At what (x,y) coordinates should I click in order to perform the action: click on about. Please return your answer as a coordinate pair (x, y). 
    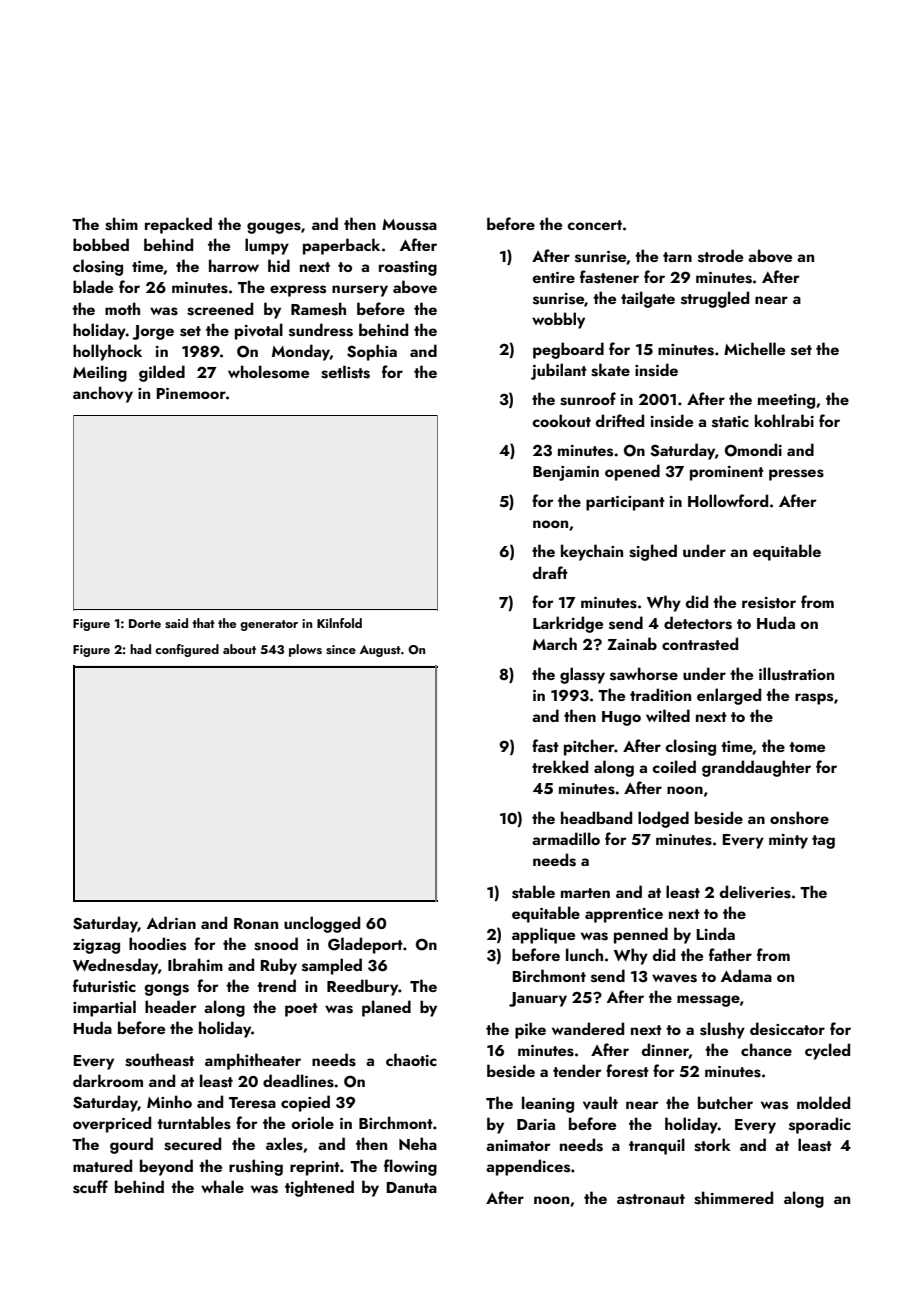
    Looking at the image, I should click on (239, 649).
